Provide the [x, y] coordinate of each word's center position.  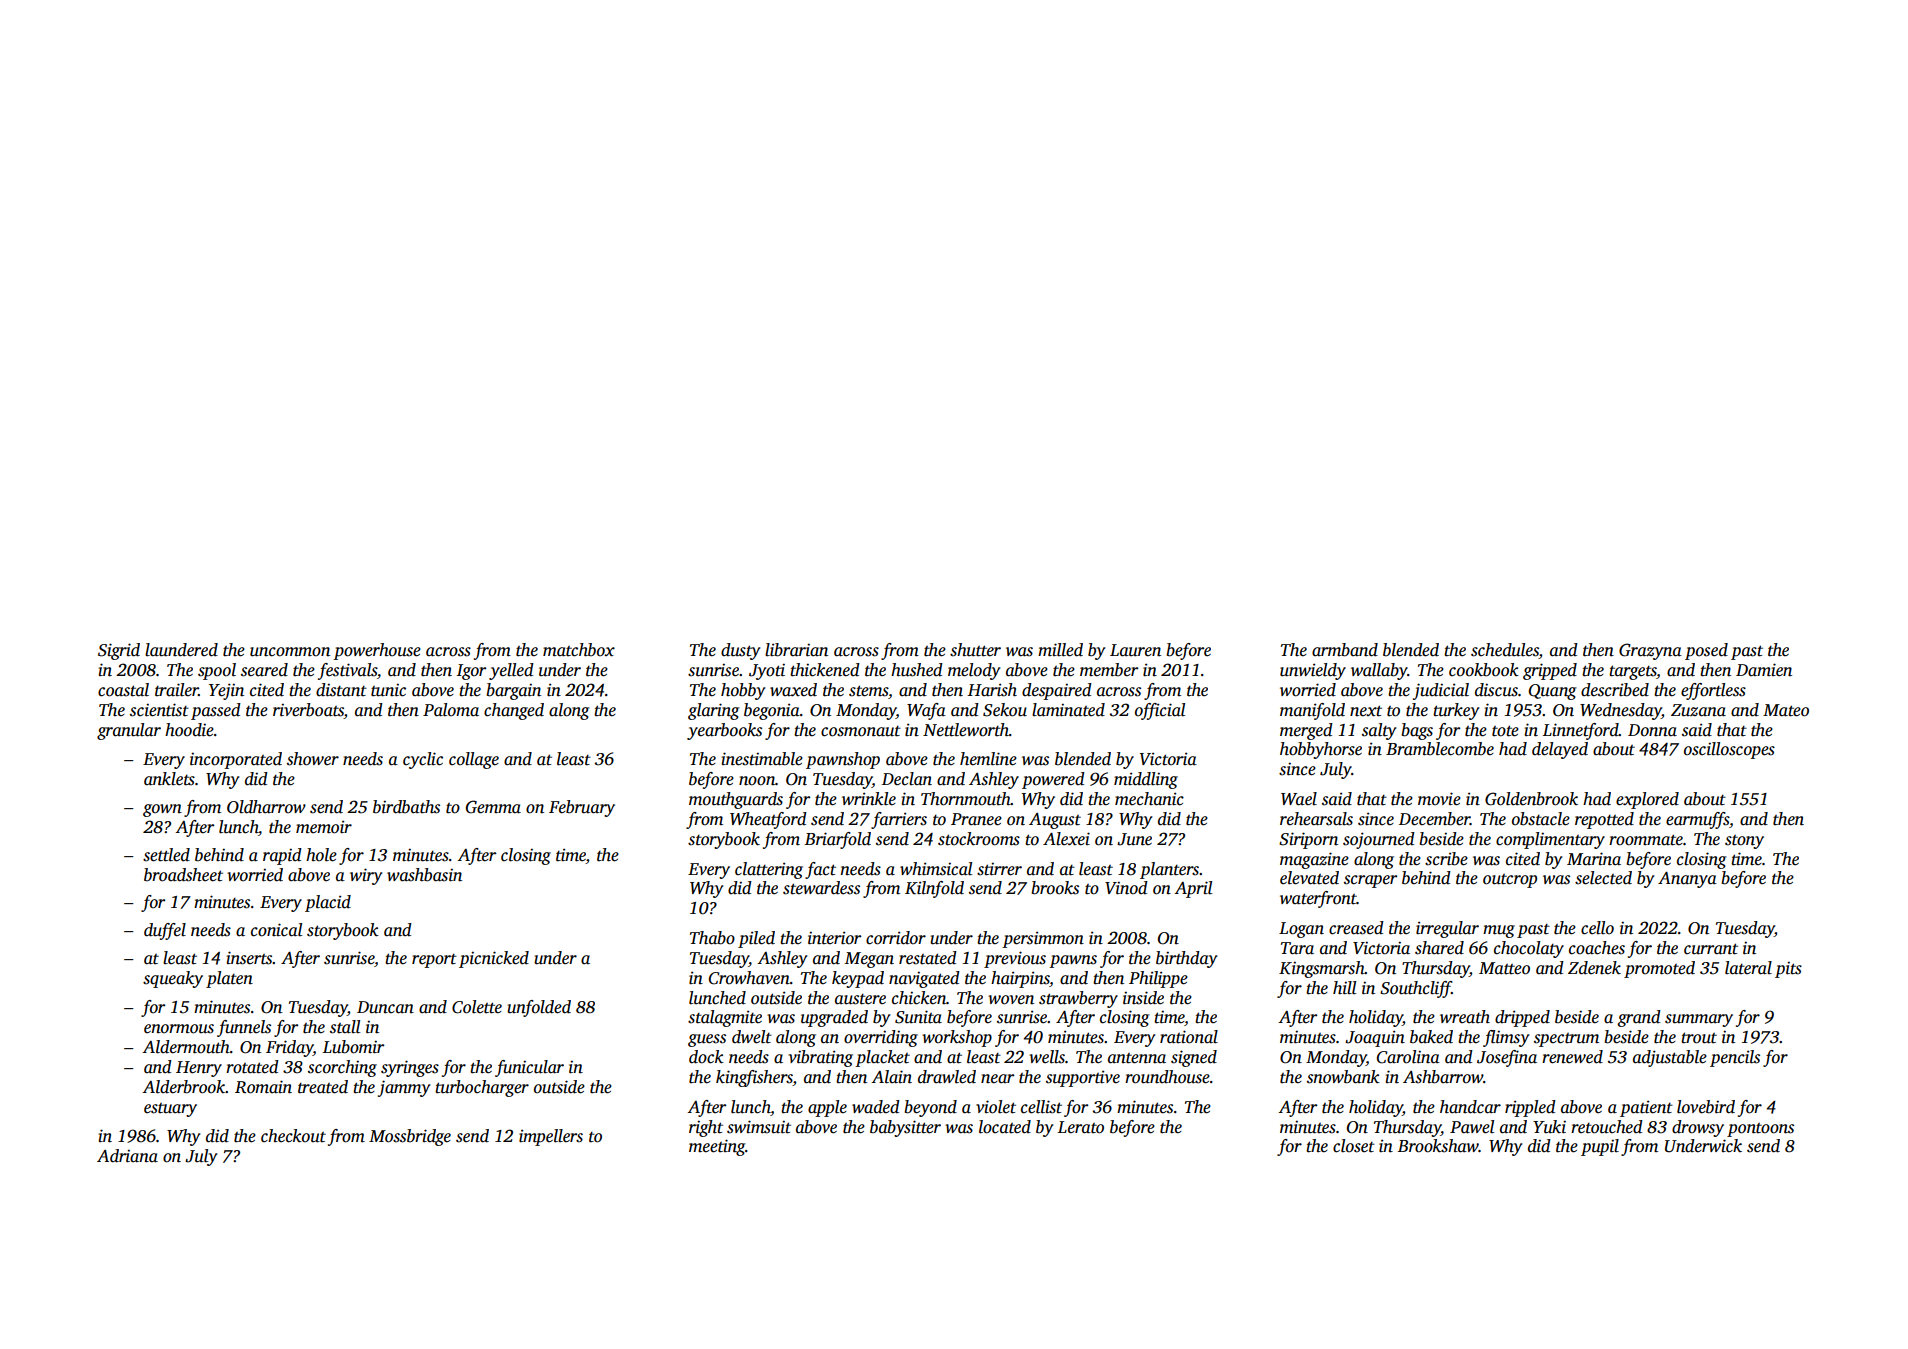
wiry [366, 876]
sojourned [1379, 840]
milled [1060, 650]
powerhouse [377, 651]
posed [1706, 651]
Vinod [1126, 888]
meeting [717, 1147]
